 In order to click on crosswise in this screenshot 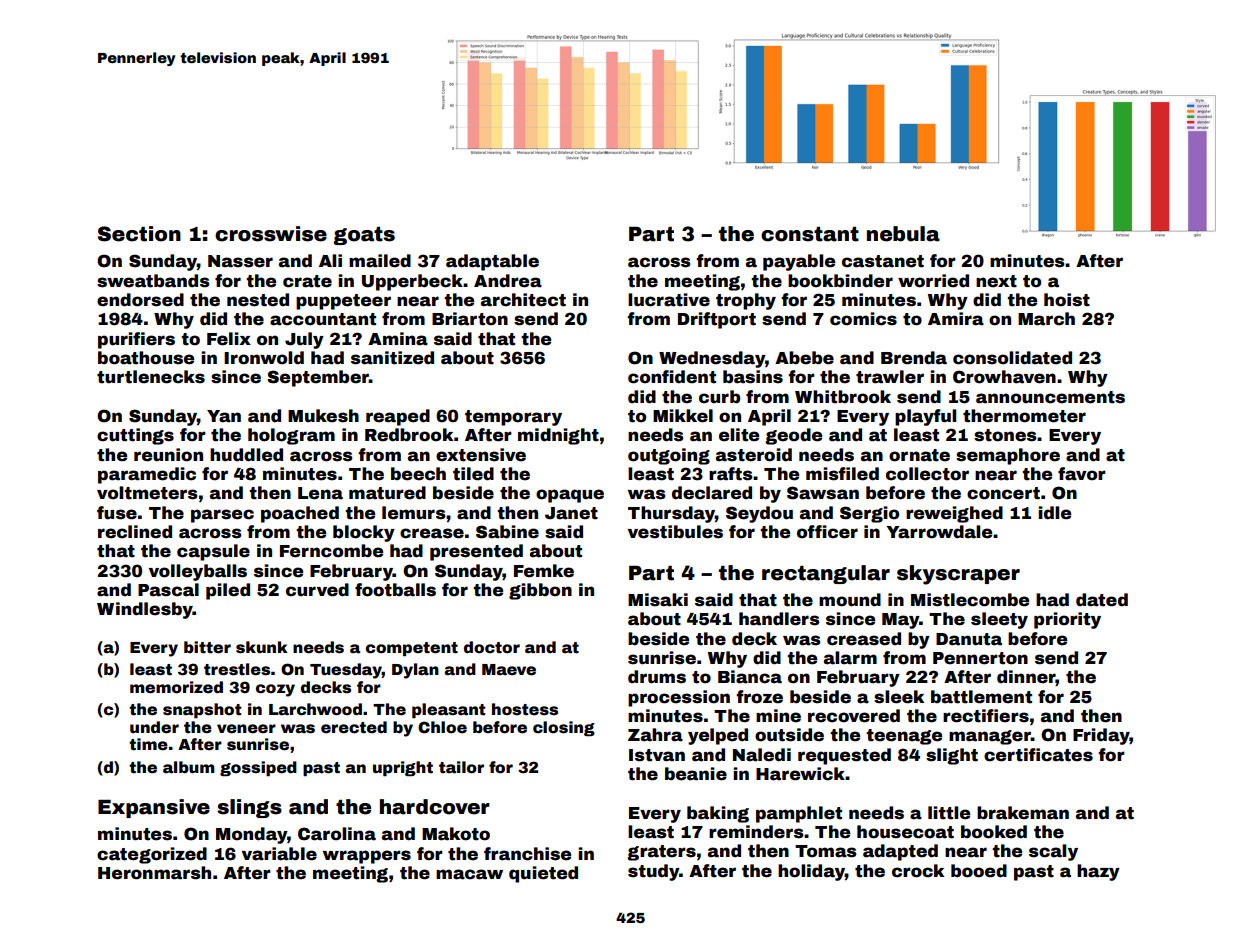, I will do `click(271, 234)`.
